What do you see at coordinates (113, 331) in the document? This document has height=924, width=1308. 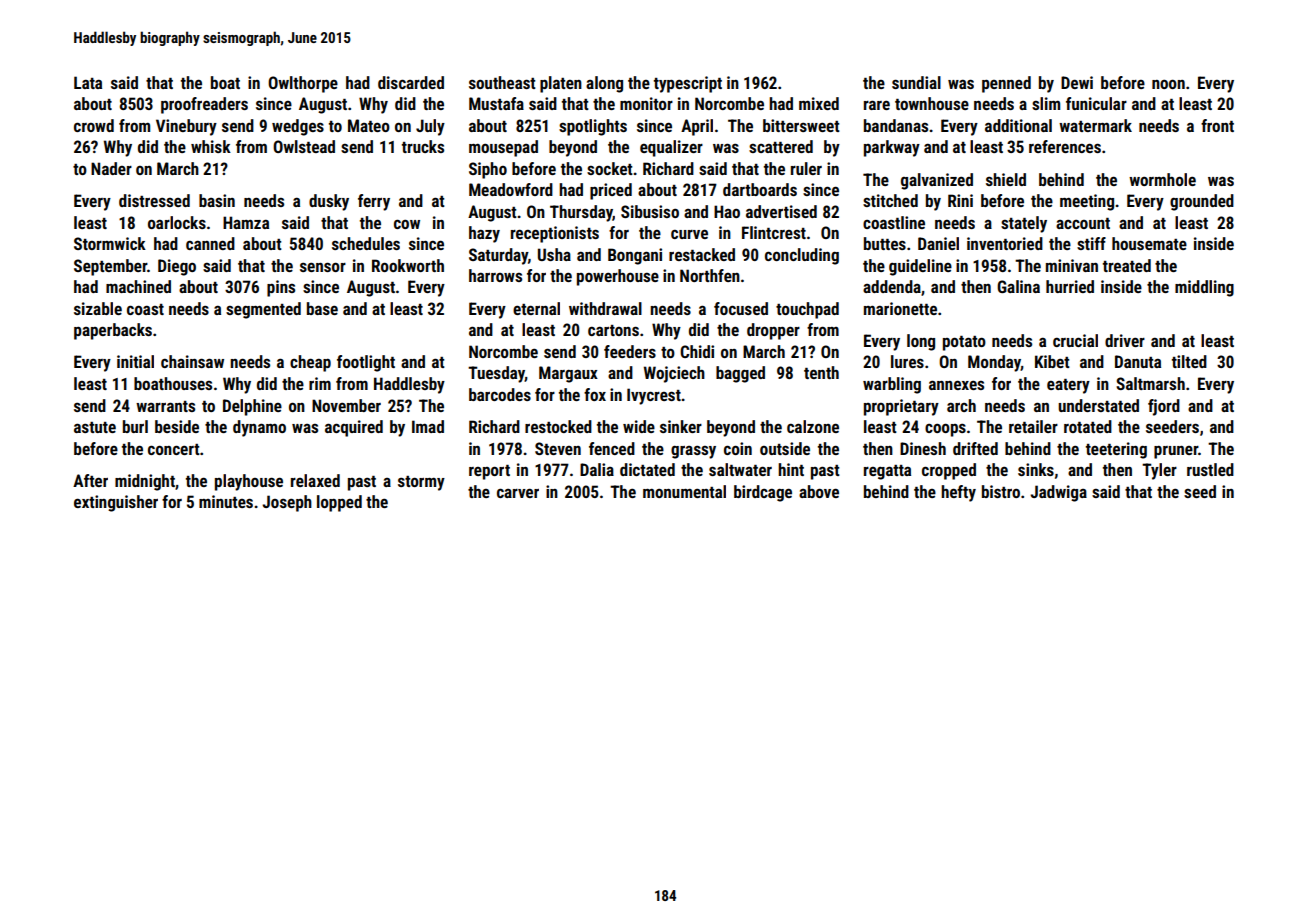 I see `paperbacks` at bounding box center [113, 331].
